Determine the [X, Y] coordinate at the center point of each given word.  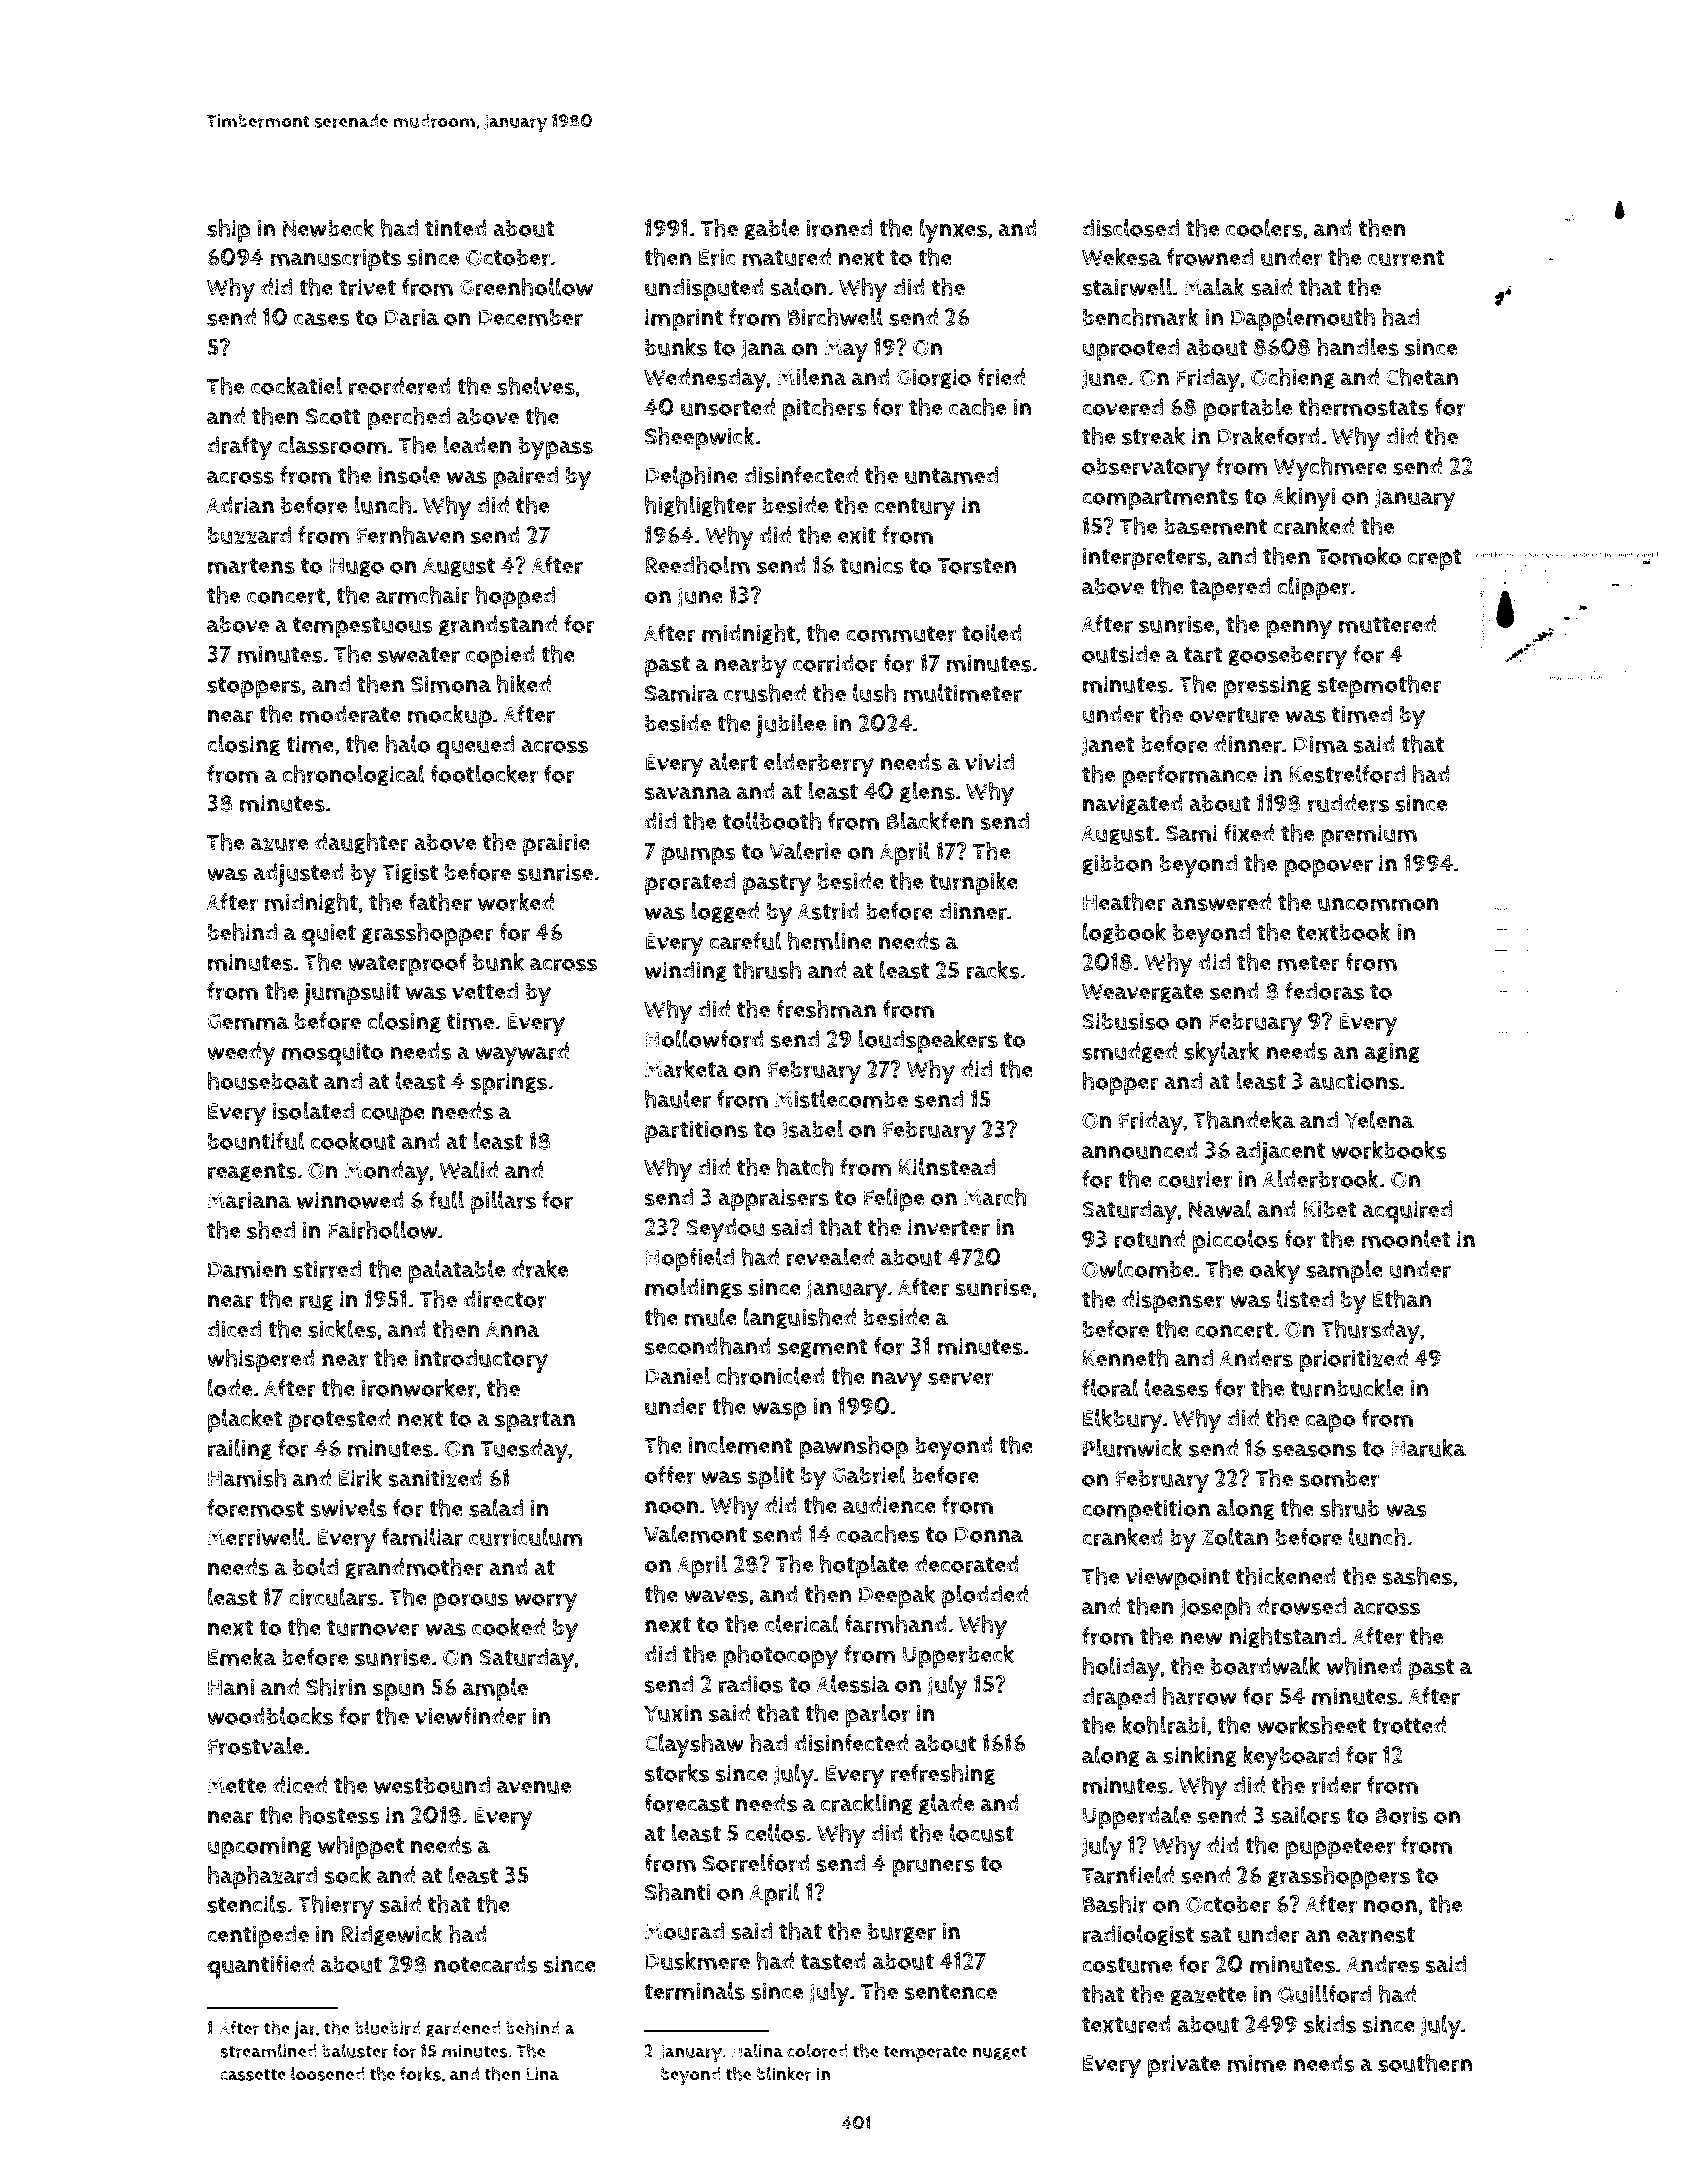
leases [1177, 1388]
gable [772, 230]
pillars [503, 1203]
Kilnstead [947, 1167]
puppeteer [1340, 1849]
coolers [1264, 228]
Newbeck [328, 227]
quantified [260, 1967]
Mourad [684, 1931]
